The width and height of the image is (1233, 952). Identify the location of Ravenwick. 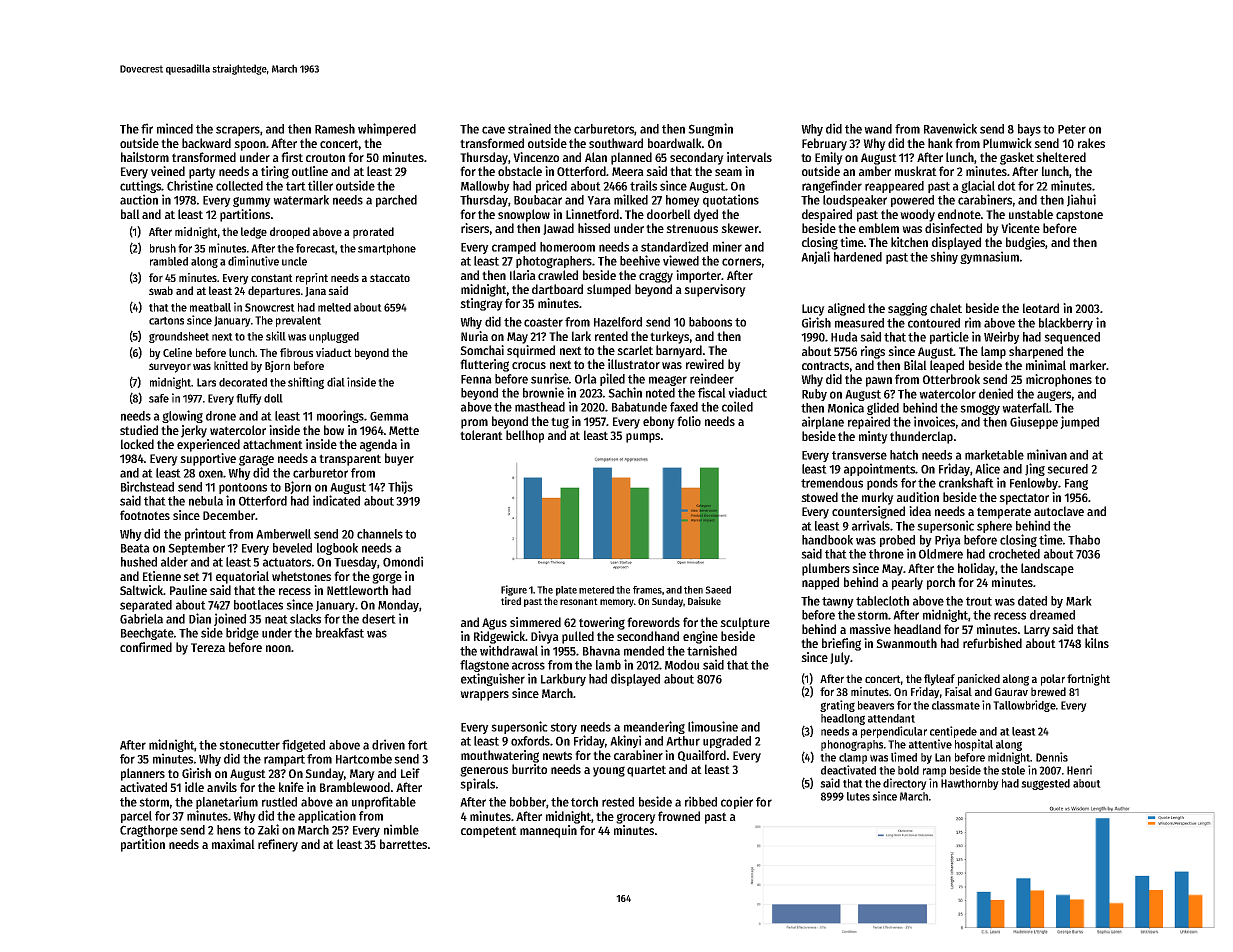
(950, 128).
